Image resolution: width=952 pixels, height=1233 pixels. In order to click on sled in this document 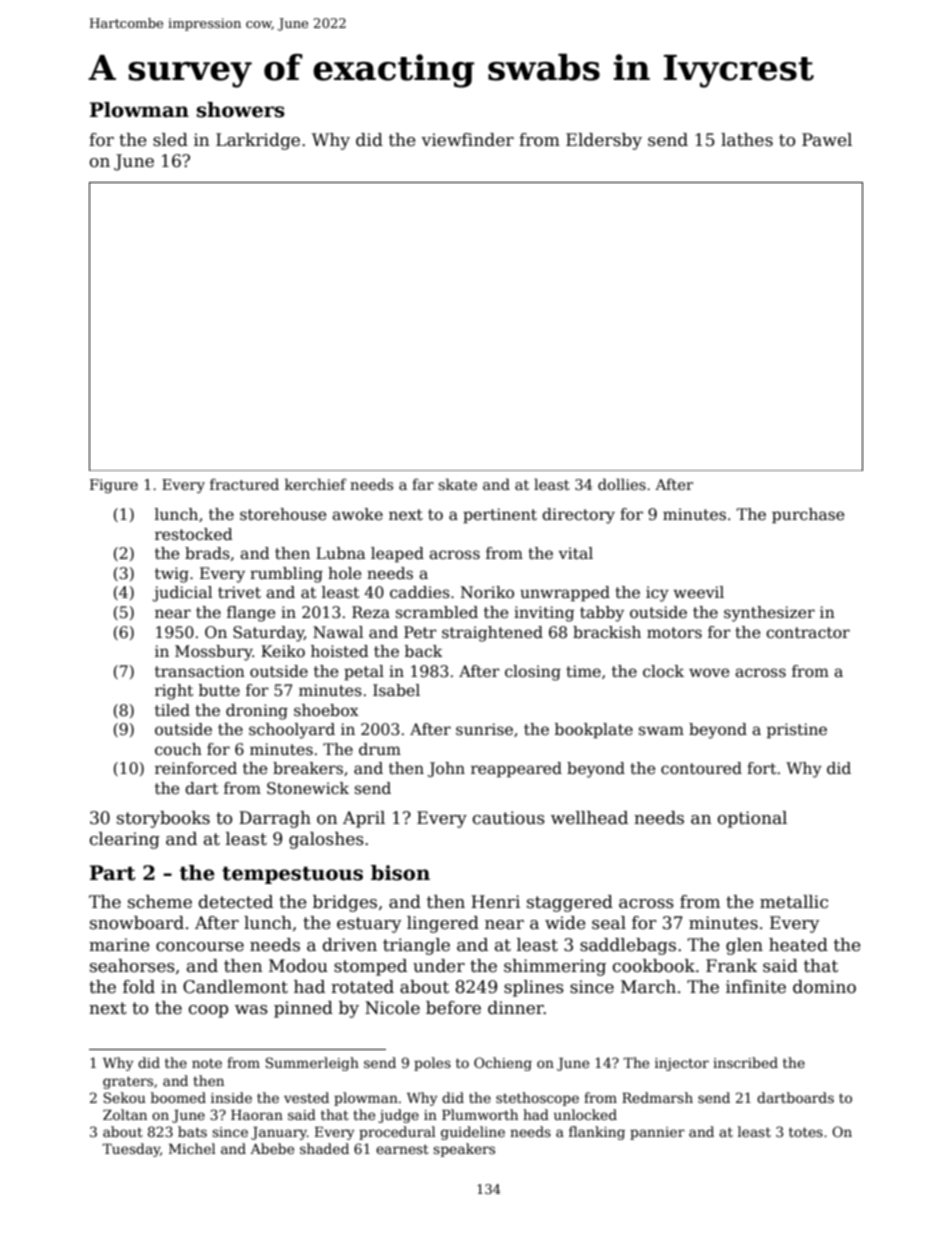, I will do `click(170, 140)`.
